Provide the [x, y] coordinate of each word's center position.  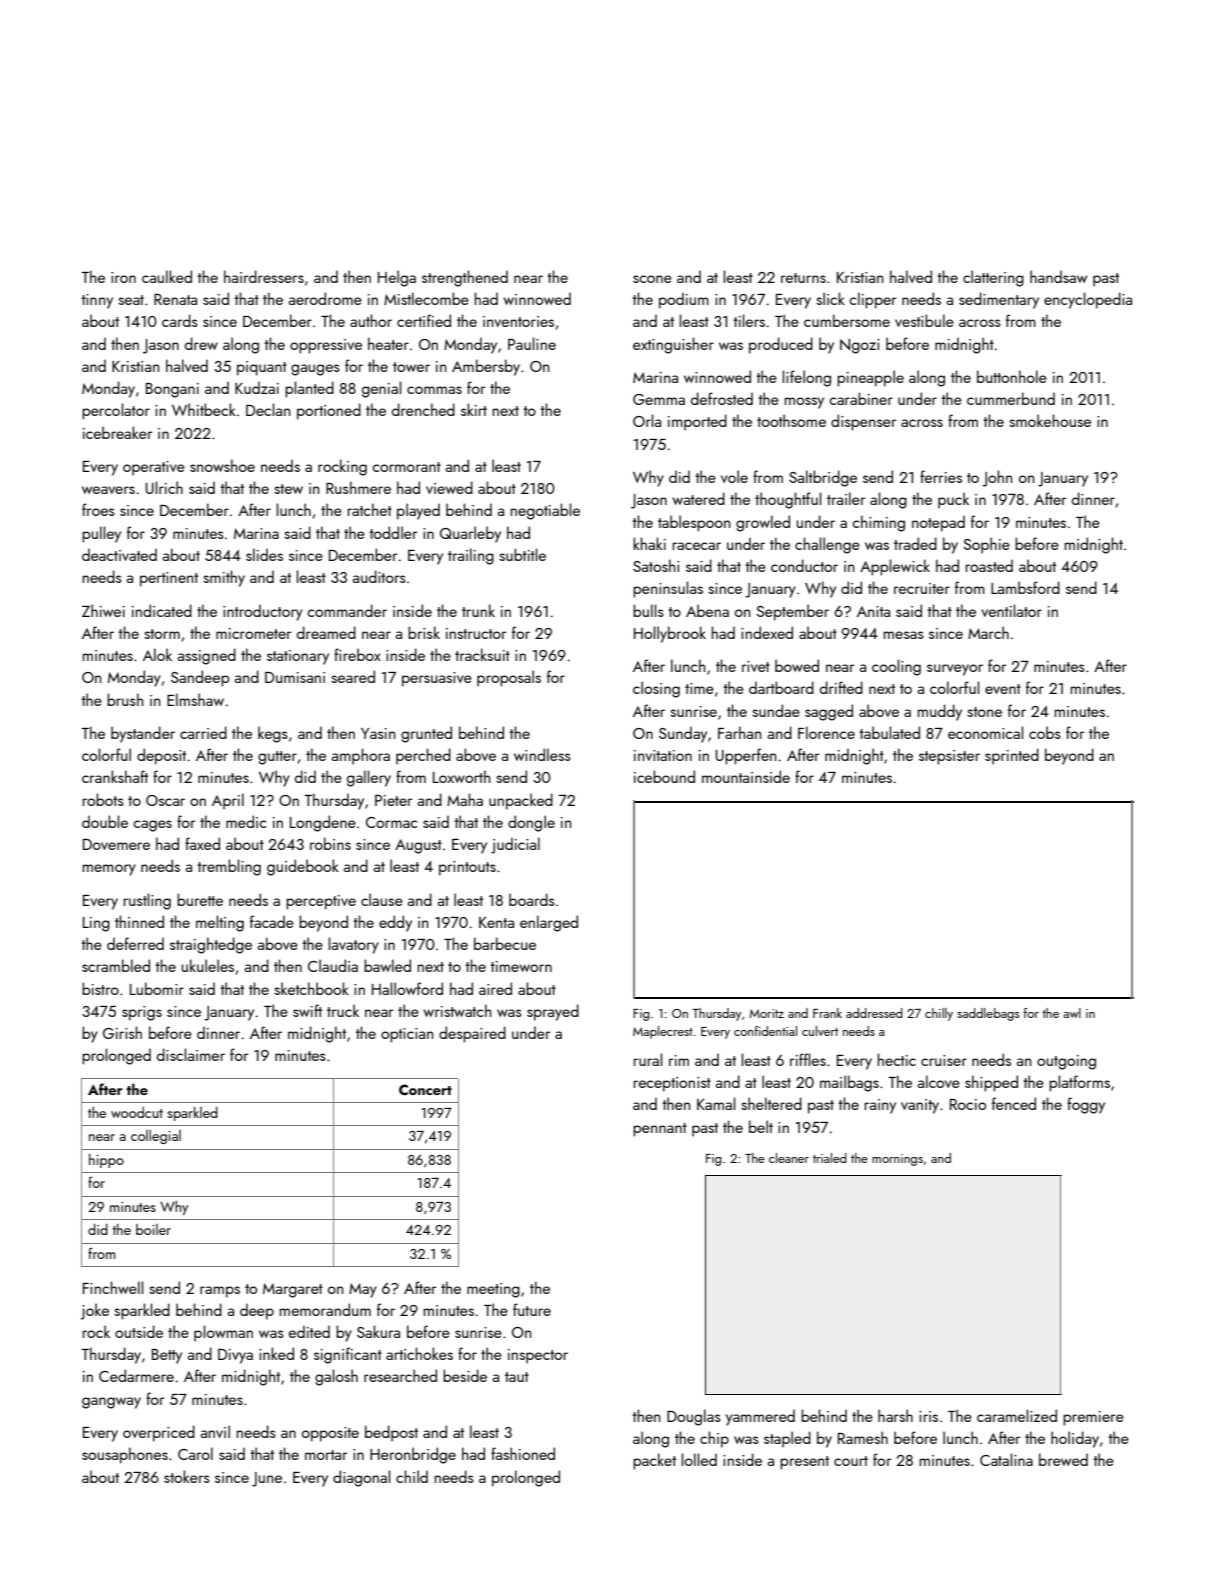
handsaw [1058, 276]
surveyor [955, 670]
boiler [153, 1229]
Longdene [323, 823]
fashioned [523, 1453]
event [1003, 689]
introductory [263, 612]
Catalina [1006, 1459]
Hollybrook [670, 634]
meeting [493, 1290]
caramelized [1017, 1415]
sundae [776, 710]
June [267, 1479]
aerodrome [325, 298]
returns [803, 278]
